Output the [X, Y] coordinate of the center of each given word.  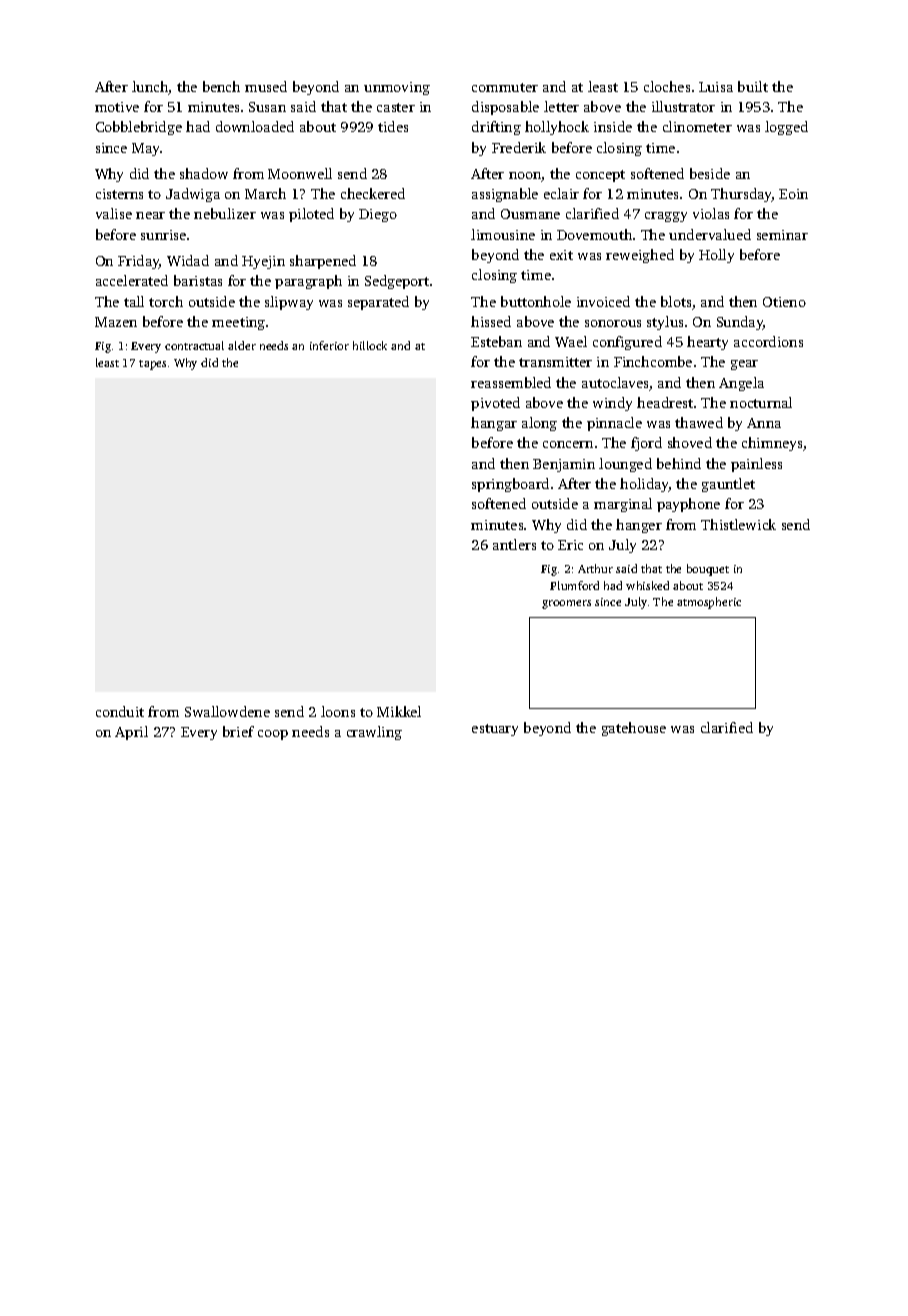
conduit [120, 711]
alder [242, 345]
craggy [666, 217]
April [131, 733]
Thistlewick [738, 524]
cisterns [119, 194]
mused [266, 86]
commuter [505, 87]
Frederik [519, 147]
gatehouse [634, 729]
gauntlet [728, 485]
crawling [374, 733]
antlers [514, 544]
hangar [494, 424]
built [753, 86]
